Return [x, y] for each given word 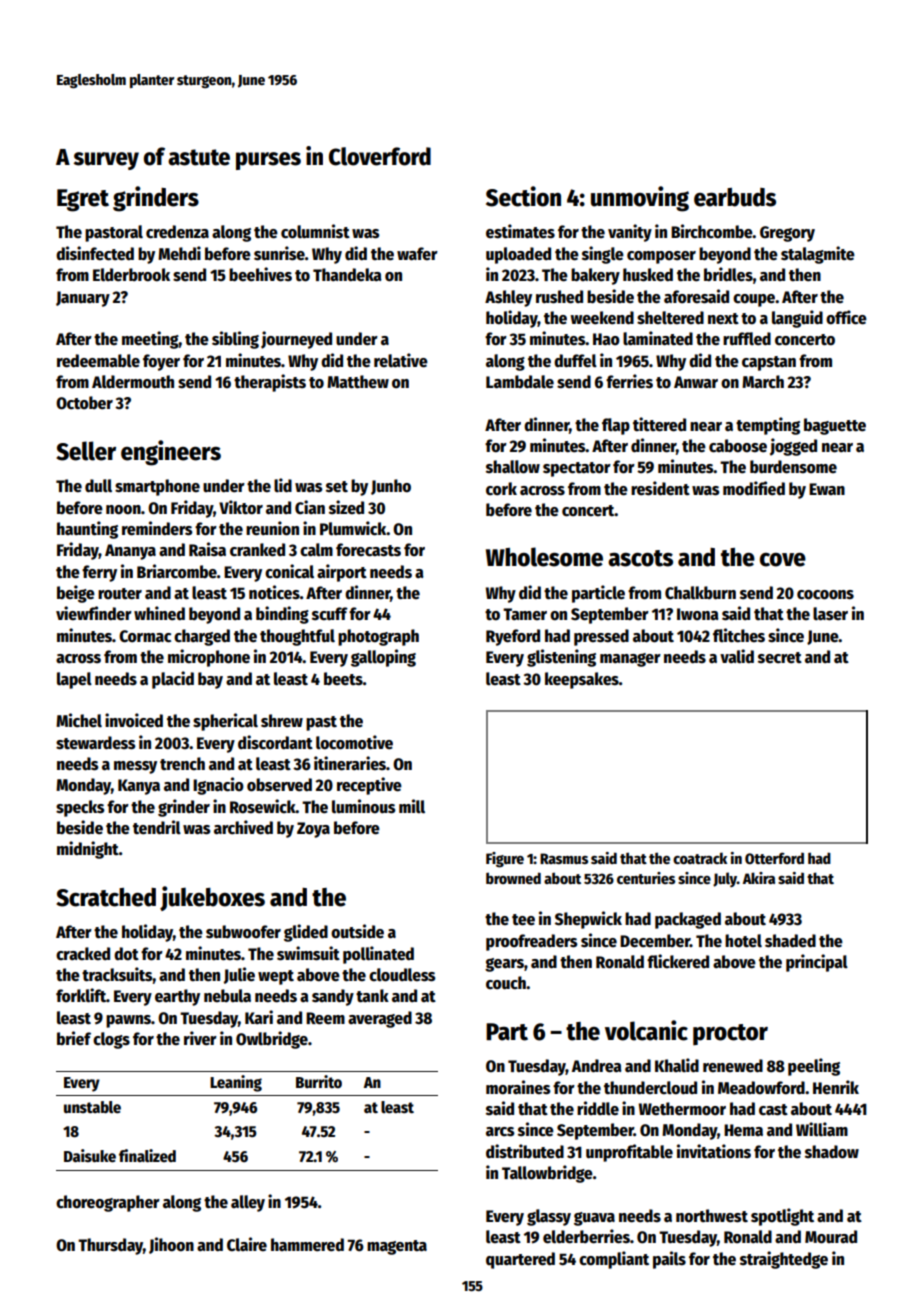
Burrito [319, 1081]
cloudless [402, 975]
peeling [814, 1067]
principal [817, 963]
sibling [235, 340]
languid [797, 319]
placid [173, 680]
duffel [575, 361]
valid [737, 656]
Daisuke [90, 1156]
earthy [177, 997]
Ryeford [513, 637]
